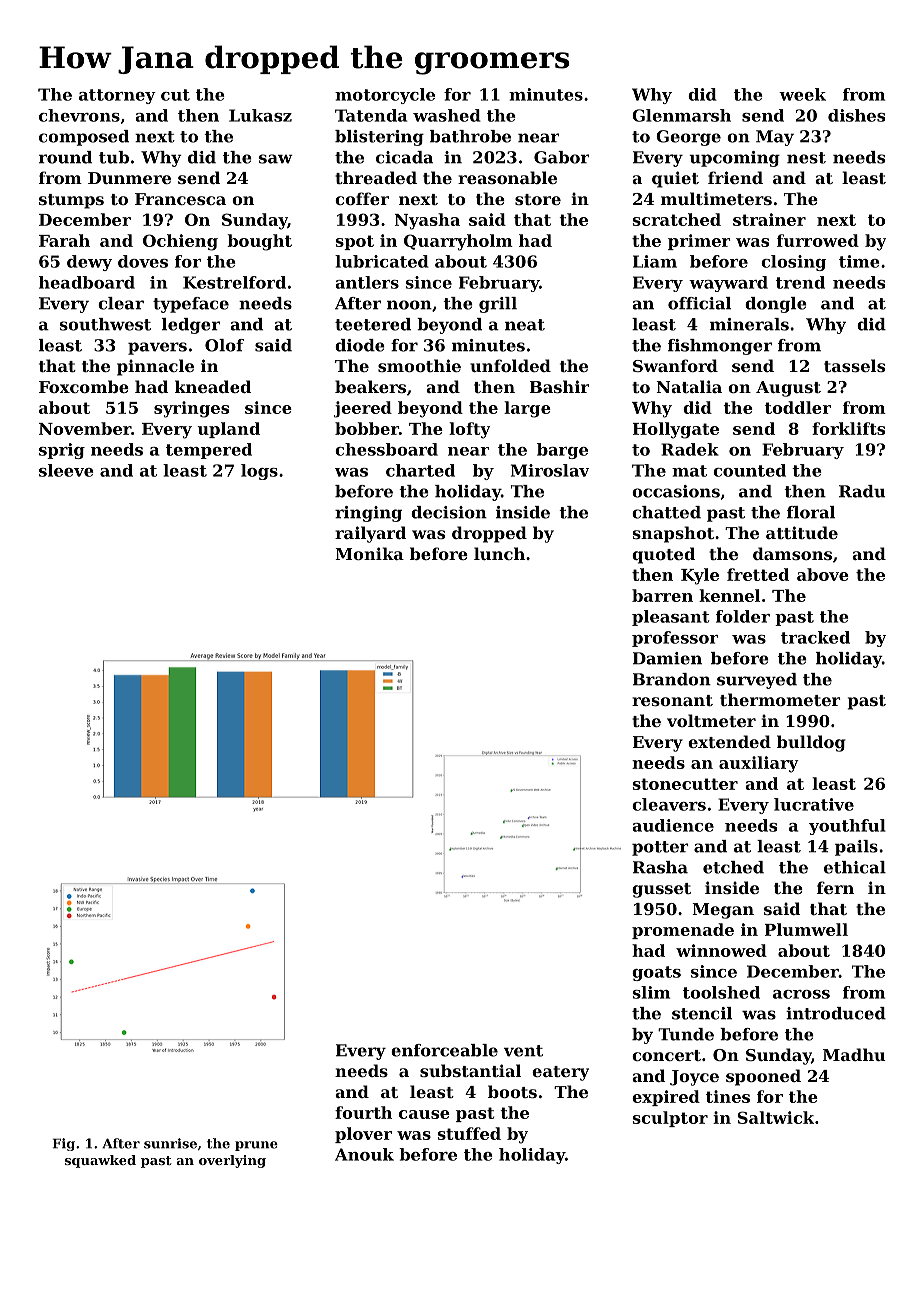  What do you see at coordinates (62, 451) in the page?
I see `sprig` at bounding box center [62, 451].
